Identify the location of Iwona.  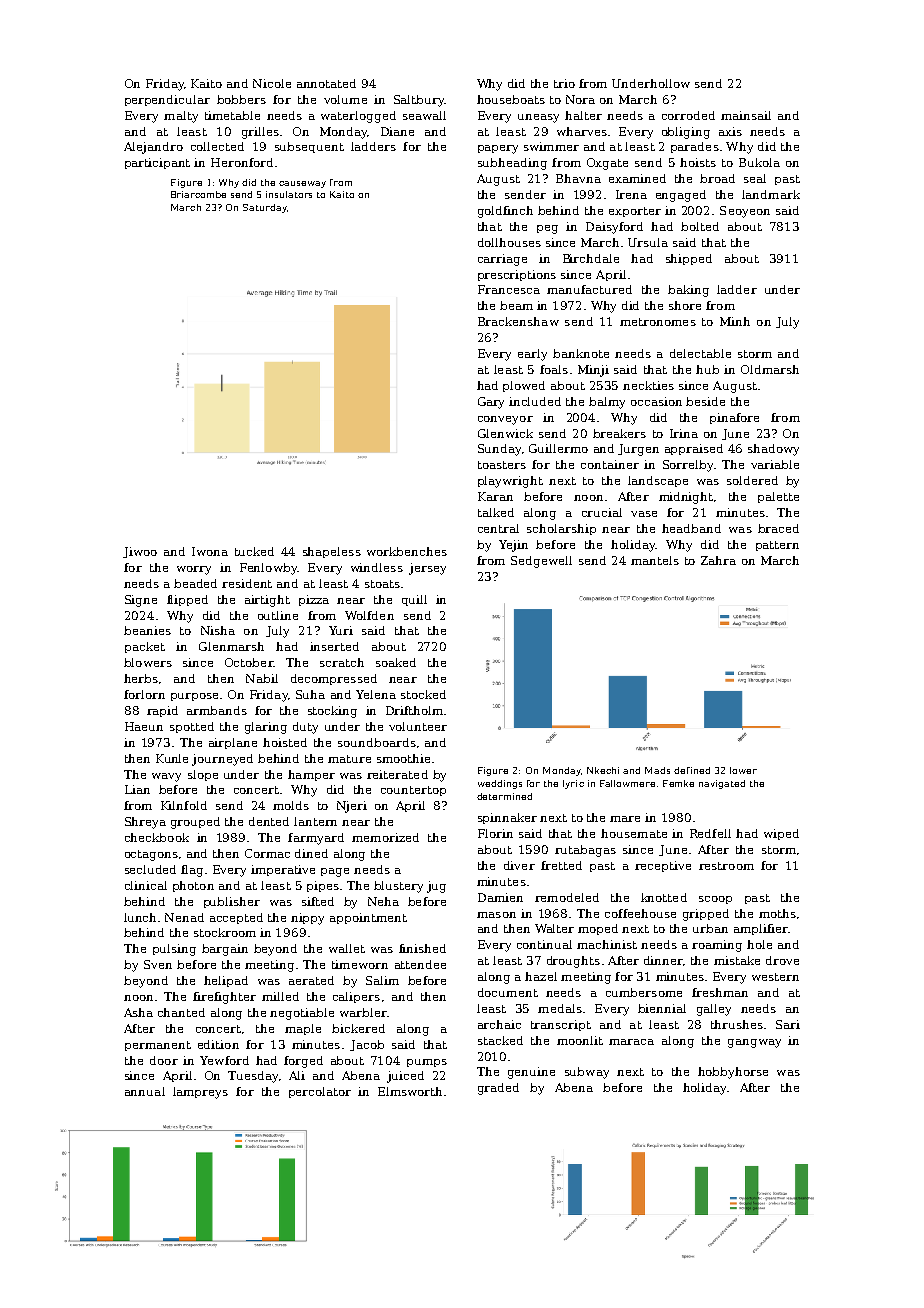
(210, 551).
